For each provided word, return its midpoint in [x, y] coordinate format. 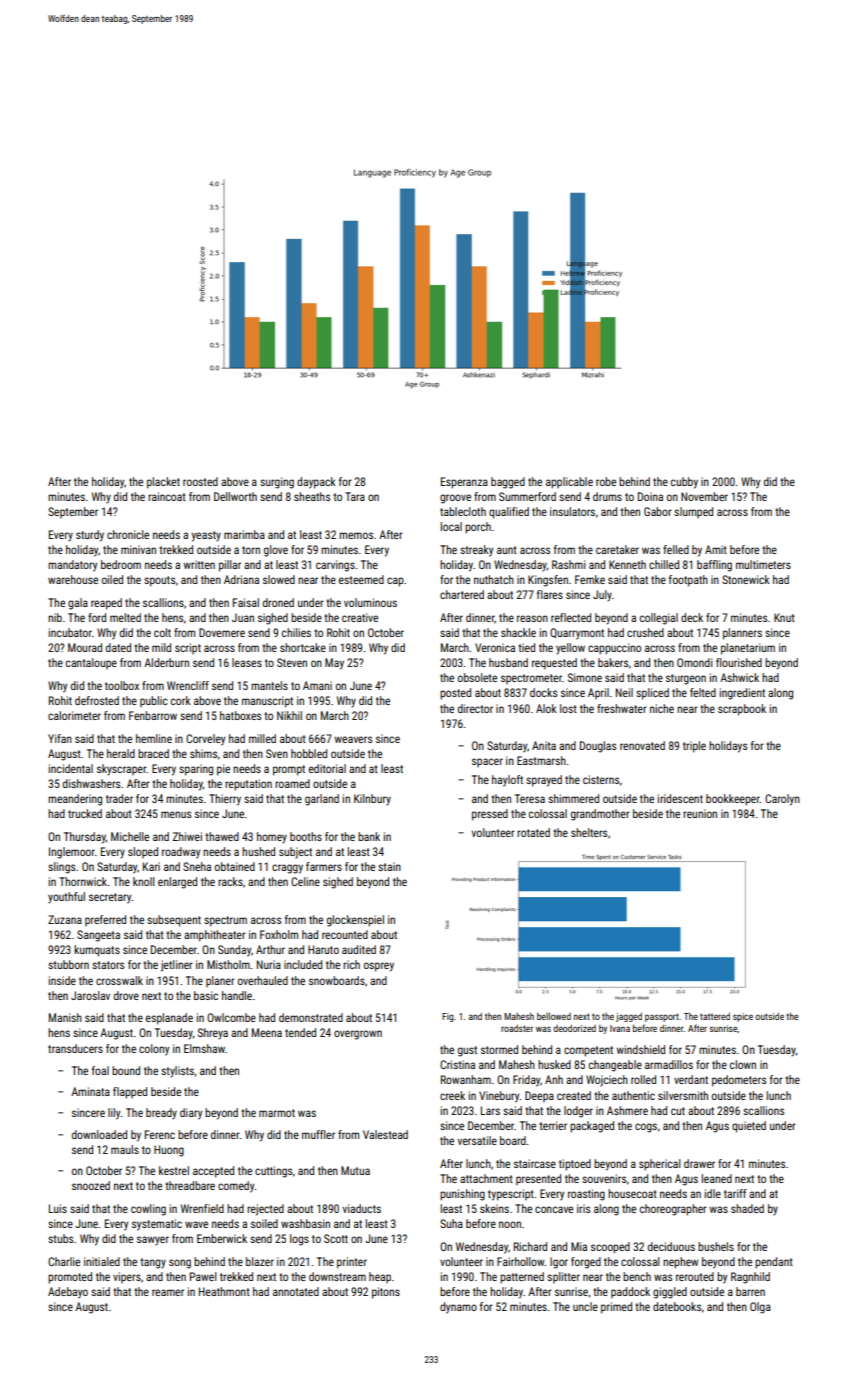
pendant [774, 1263]
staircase [535, 1163]
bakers [613, 662]
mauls [125, 1149]
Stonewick [746, 579]
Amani [317, 685]
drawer [699, 1163]
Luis [58, 1208]
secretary [110, 898]
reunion [700, 813]
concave [554, 1209]
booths [306, 836]
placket [163, 483]
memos [356, 535]
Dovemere [222, 632]
